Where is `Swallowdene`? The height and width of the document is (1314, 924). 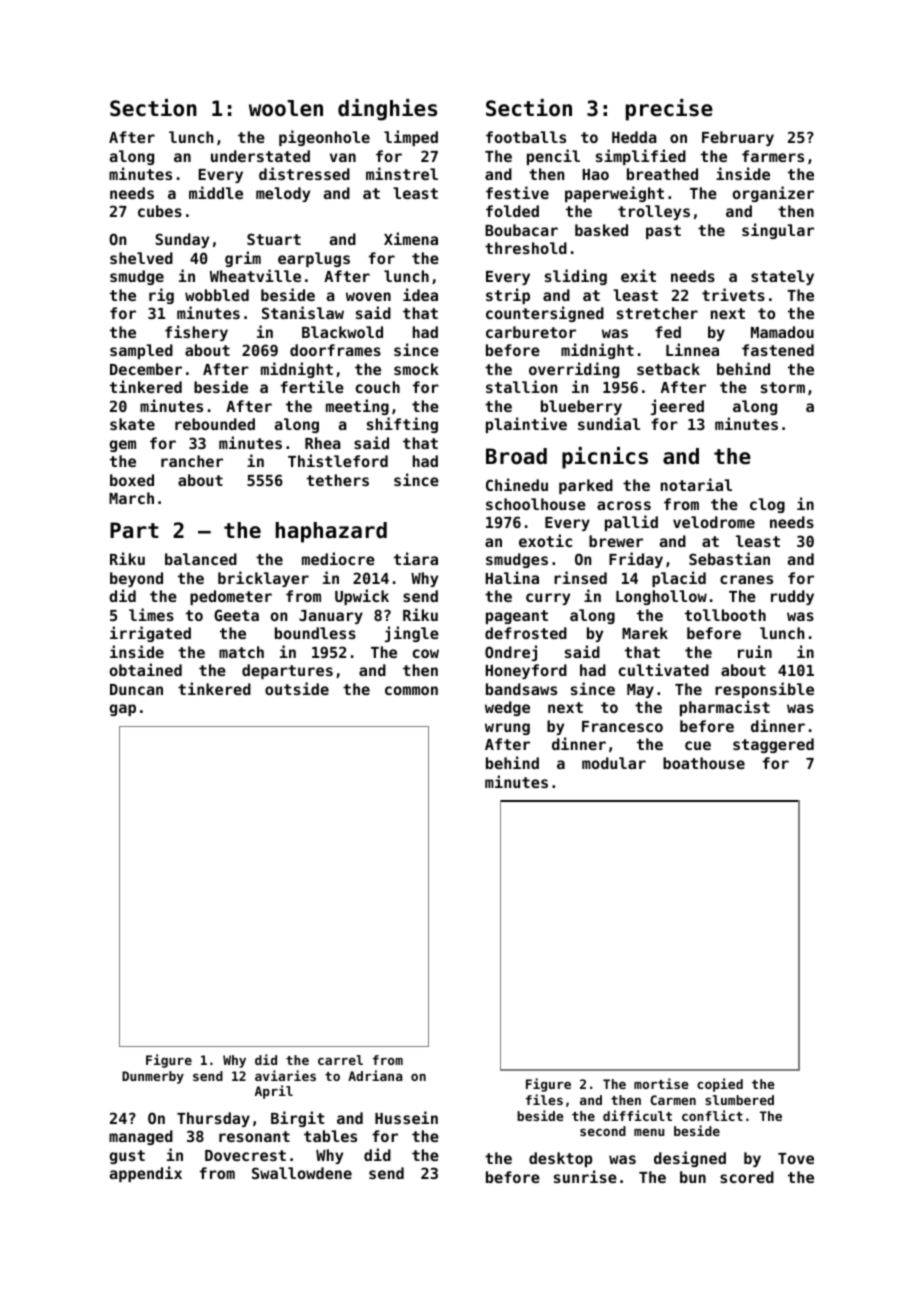
Swallowdene is located at coordinates (302, 1173).
